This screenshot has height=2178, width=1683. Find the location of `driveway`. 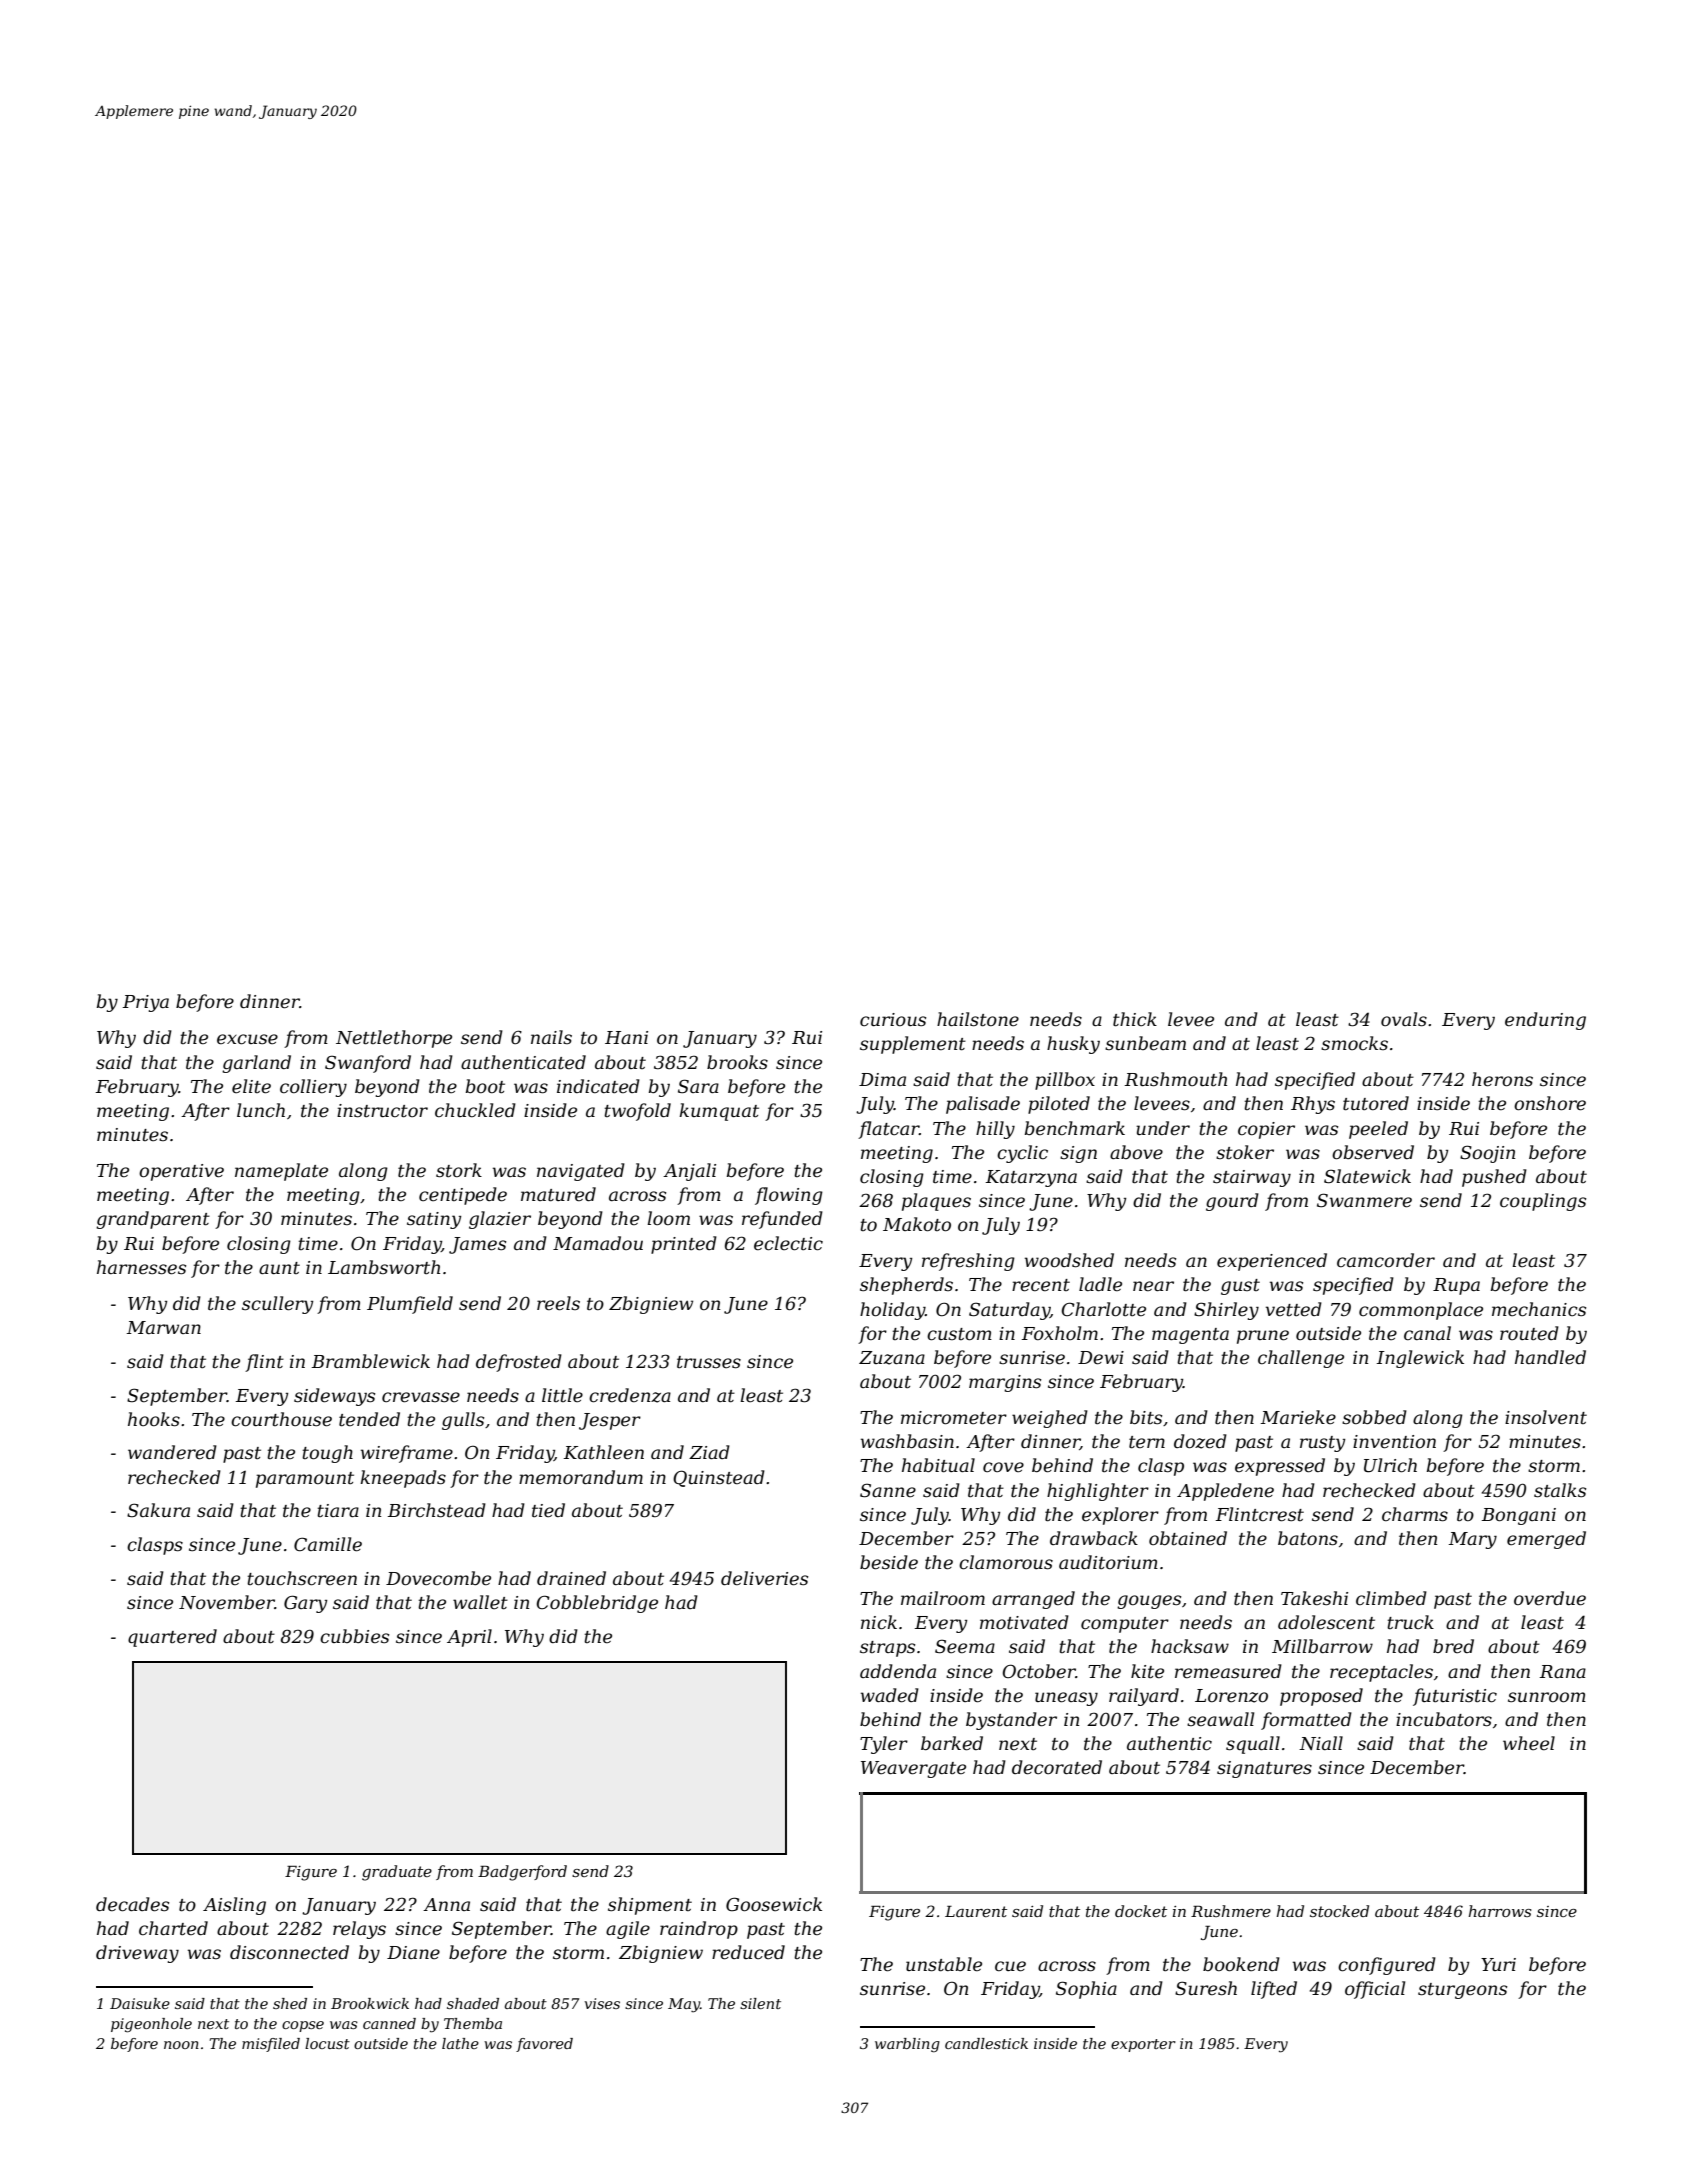

driveway is located at coordinates (137, 1954).
